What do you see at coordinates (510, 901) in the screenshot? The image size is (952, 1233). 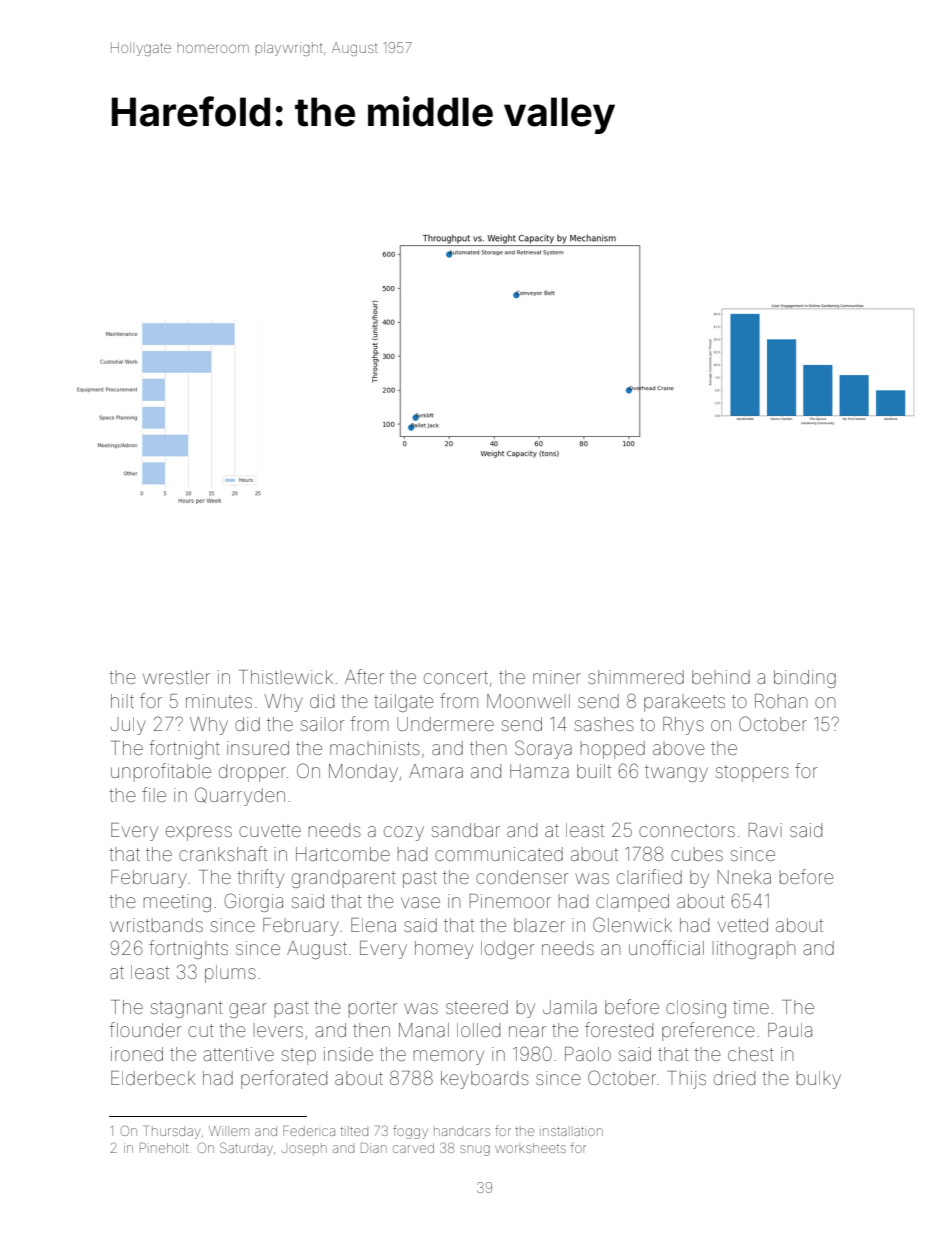 I see `Pinemoor` at bounding box center [510, 901].
